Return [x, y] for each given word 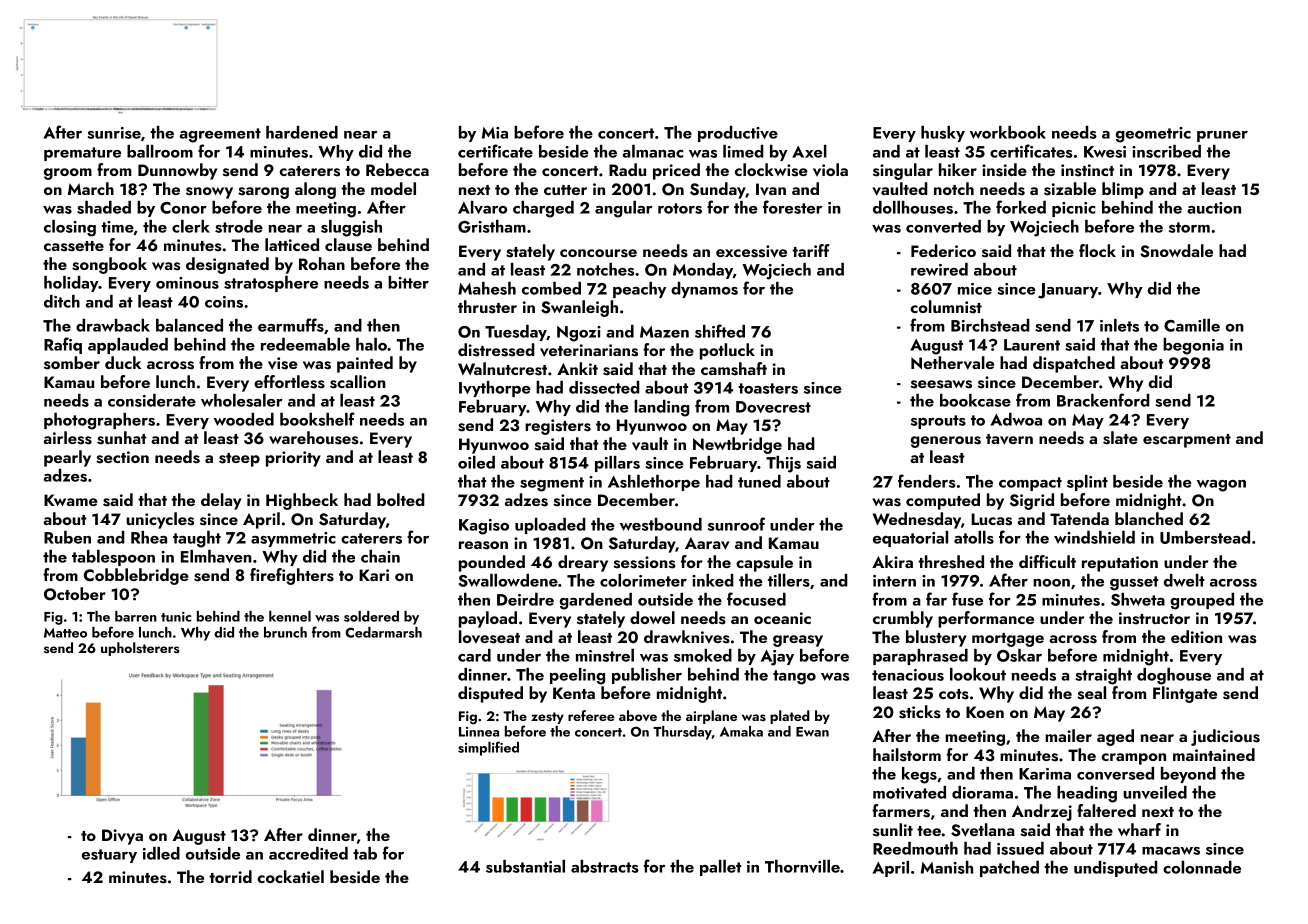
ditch [62, 301]
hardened [302, 132]
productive [738, 134]
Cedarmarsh [383, 632]
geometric [1153, 135]
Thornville [802, 866]
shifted [720, 331]
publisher [647, 676]
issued [1020, 848]
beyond [1188, 775]
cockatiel [291, 876]
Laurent [1032, 345]
